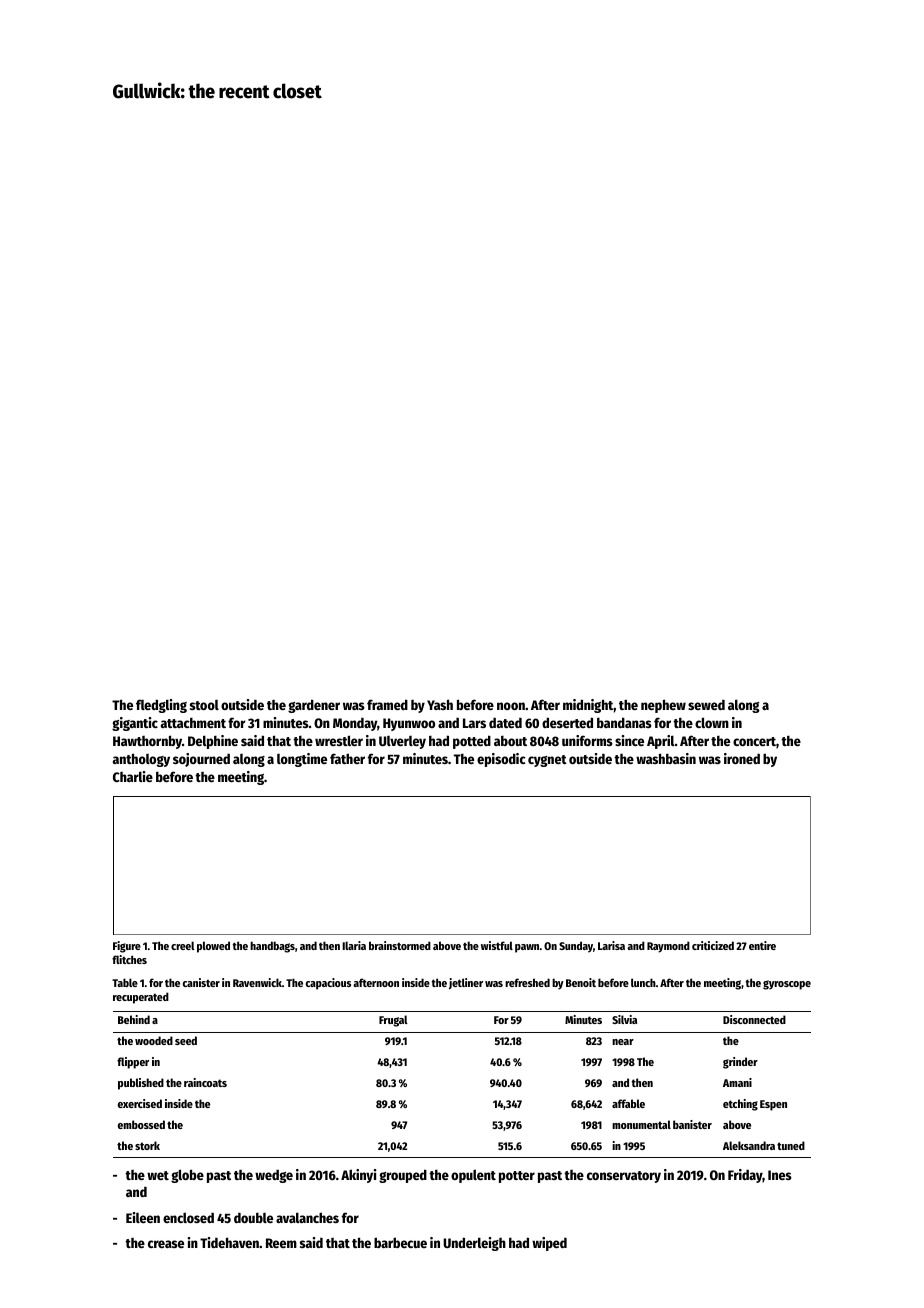 Image resolution: width=924 pixels, height=1308 pixels. What do you see at coordinates (403, 1176) in the screenshot?
I see `grouped` at bounding box center [403, 1176].
